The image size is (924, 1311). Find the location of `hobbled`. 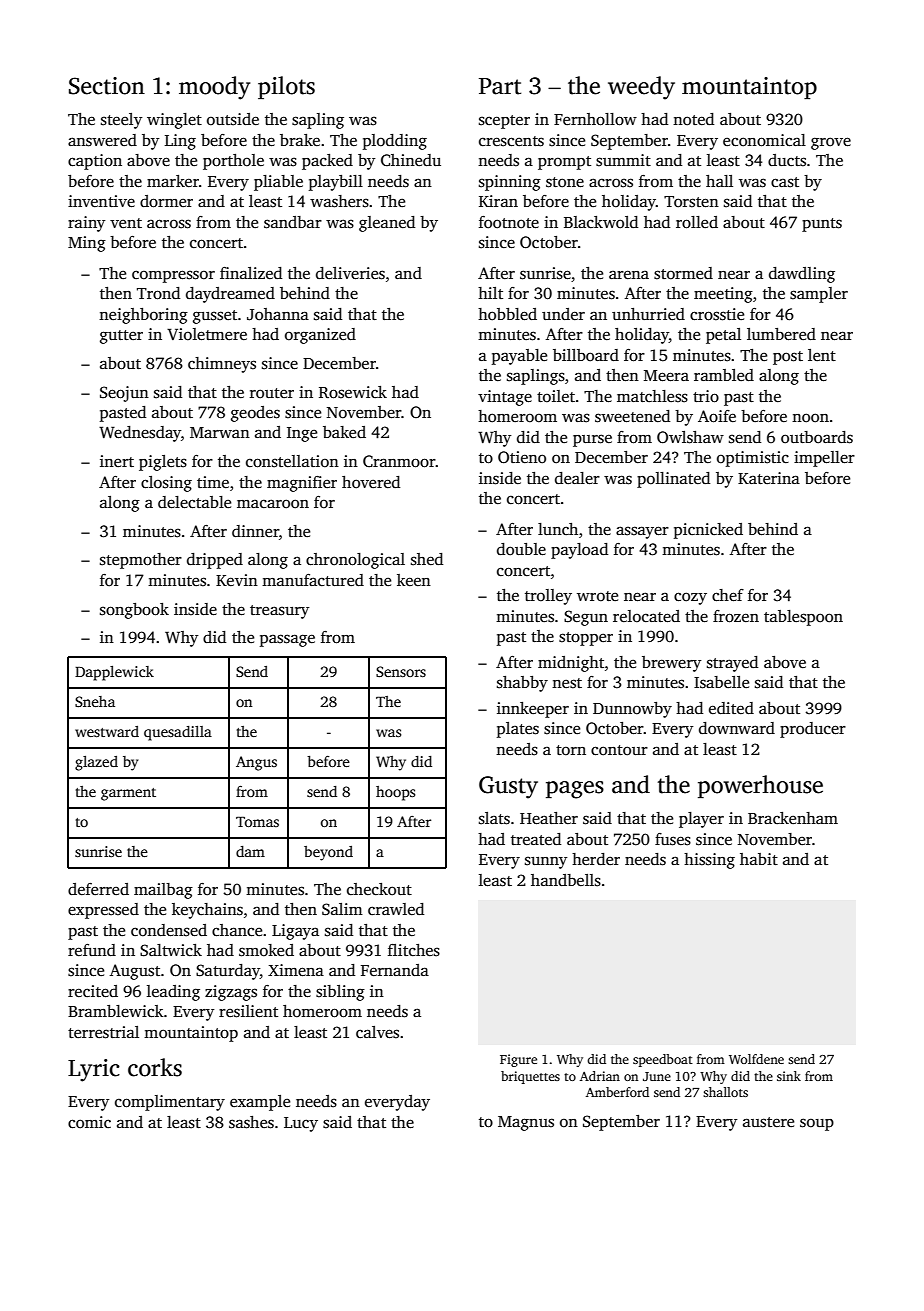

hobbled is located at coordinates (507, 314).
